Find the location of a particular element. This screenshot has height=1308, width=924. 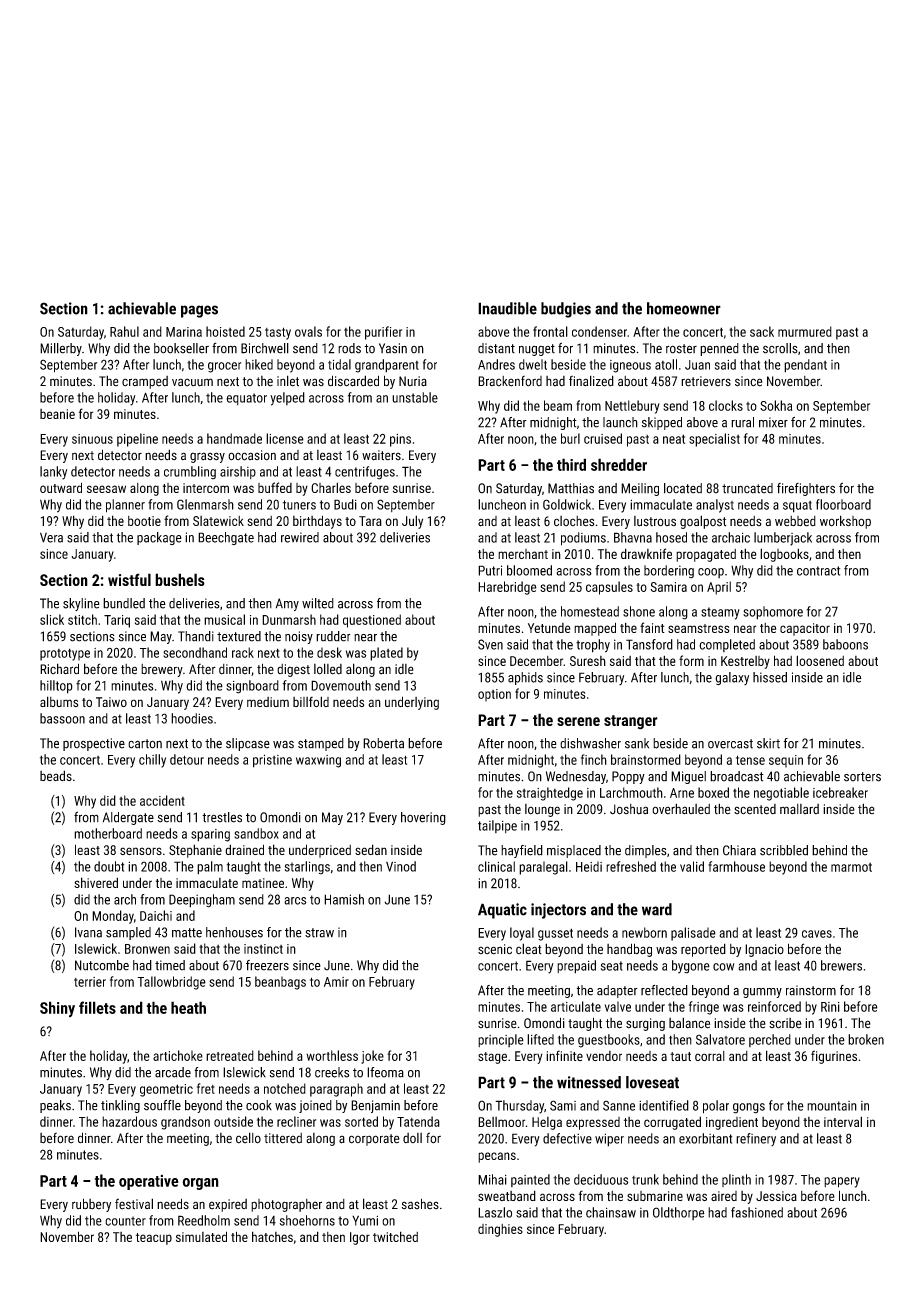

option is located at coordinates (494, 695).
